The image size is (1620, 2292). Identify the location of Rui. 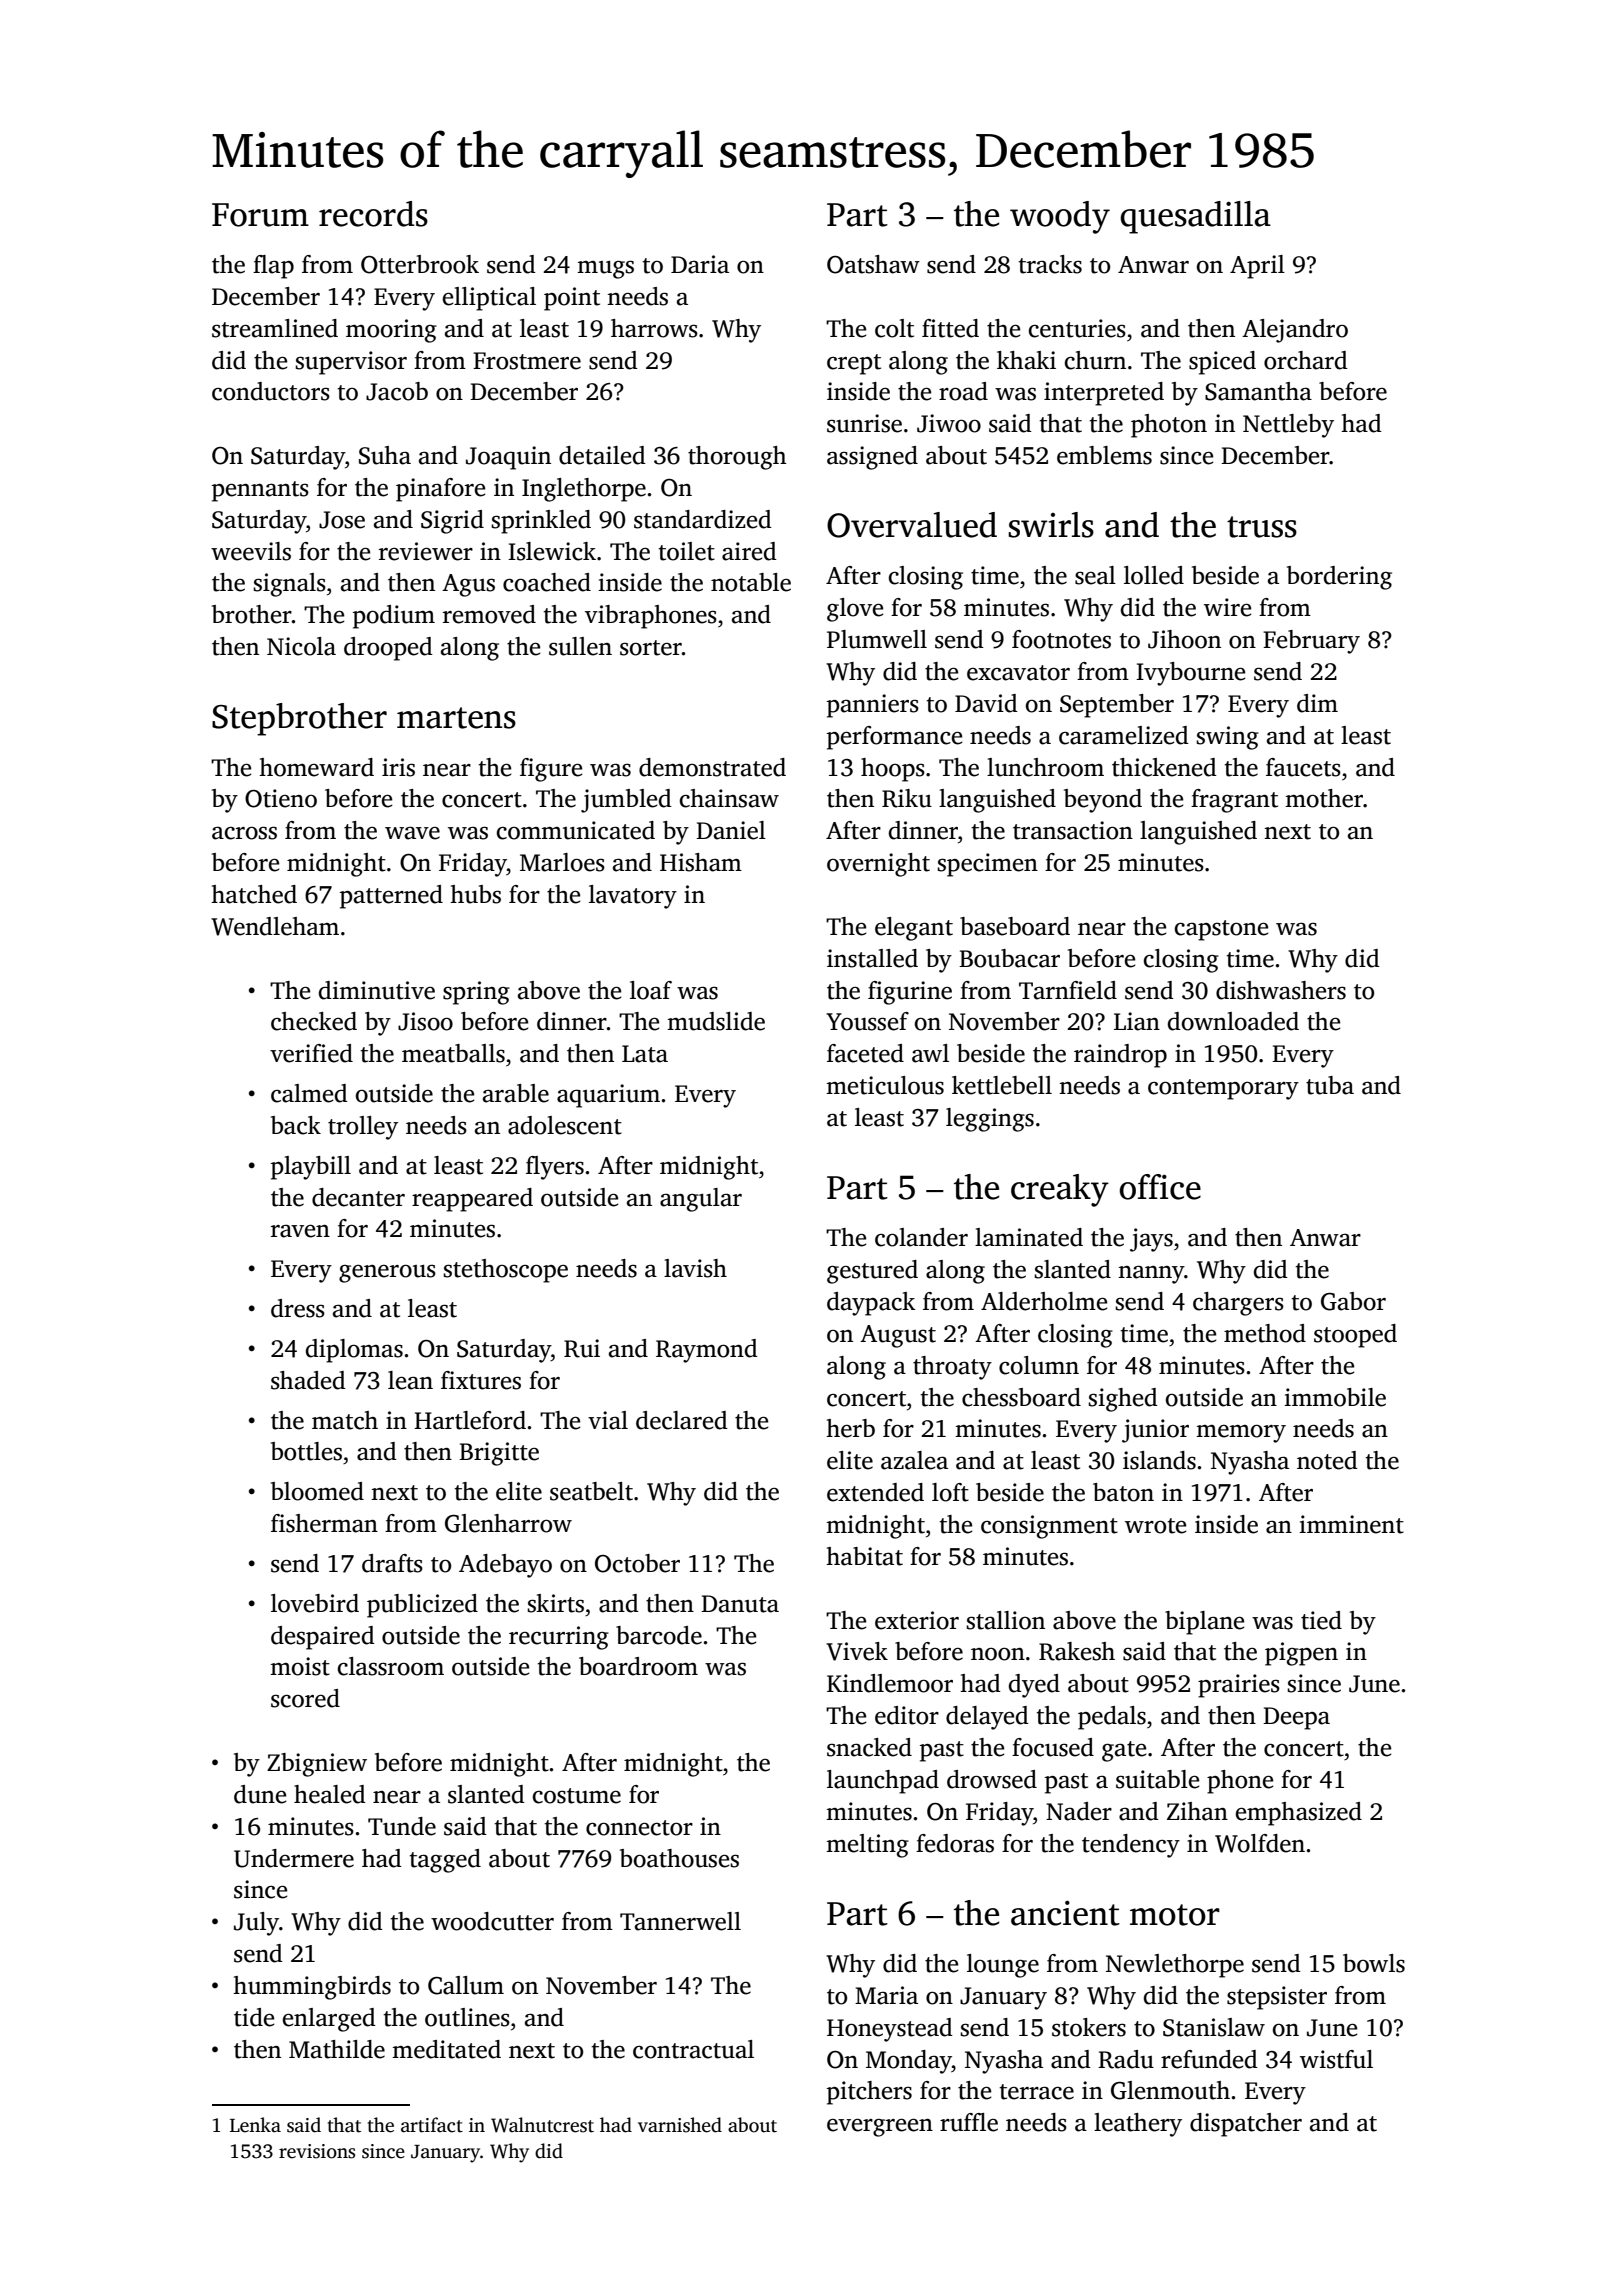
(582, 1348).
